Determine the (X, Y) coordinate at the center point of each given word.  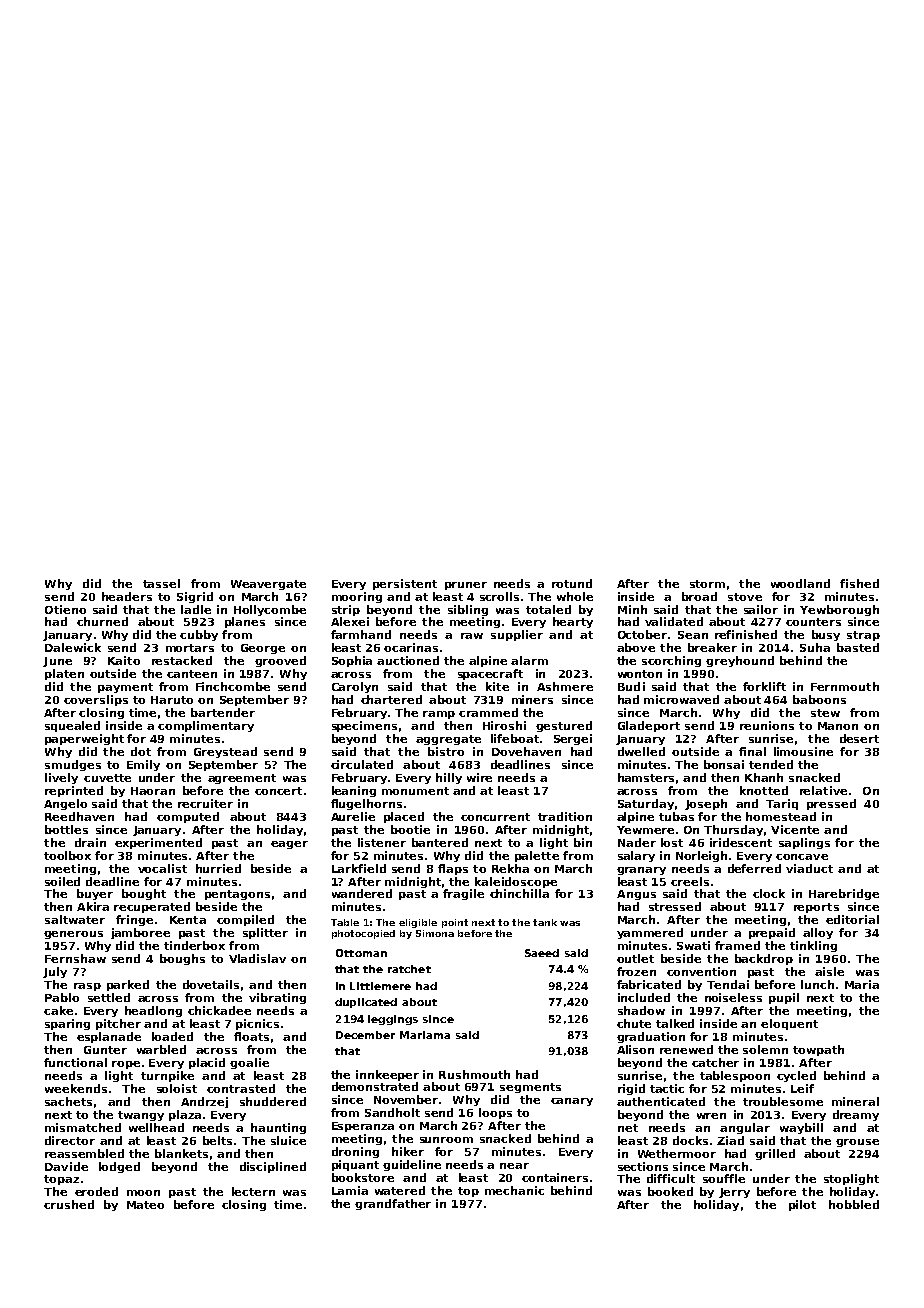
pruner (466, 586)
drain (90, 842)
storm (707, 584)
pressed (831, 804)
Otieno (65, 609)
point (455, 923)
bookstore (363, 1177)
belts (217, 1140)
